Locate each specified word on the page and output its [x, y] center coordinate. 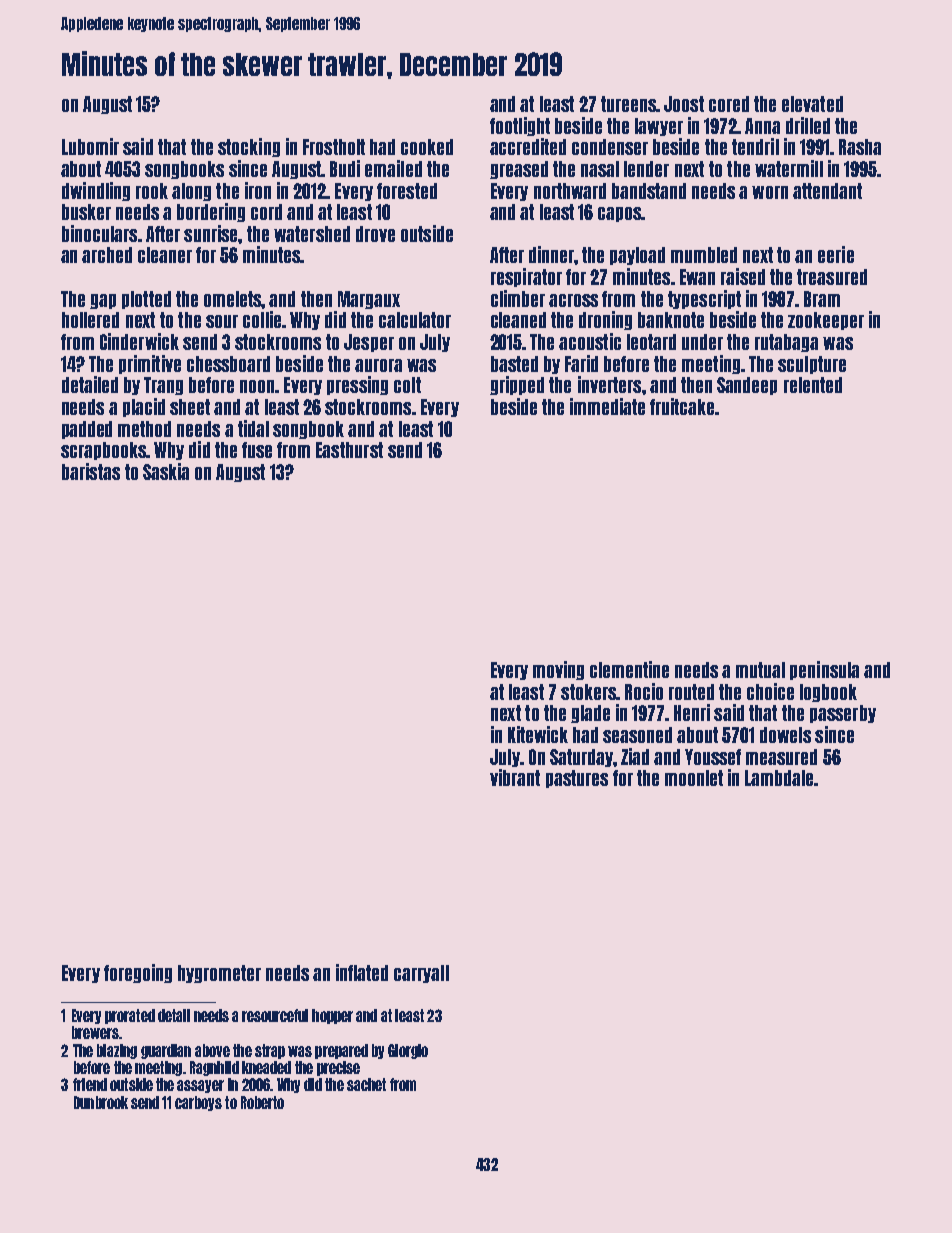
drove [375, 234]
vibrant [515, 777]
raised [743, 276]
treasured [832, 277]
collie [262, 319]
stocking [249, 147]
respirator [526, 277]
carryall [421, 974]
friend [90, 1084]
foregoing [138, 973]
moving [558, 670]
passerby [843, 714]
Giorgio [408, 1051]
